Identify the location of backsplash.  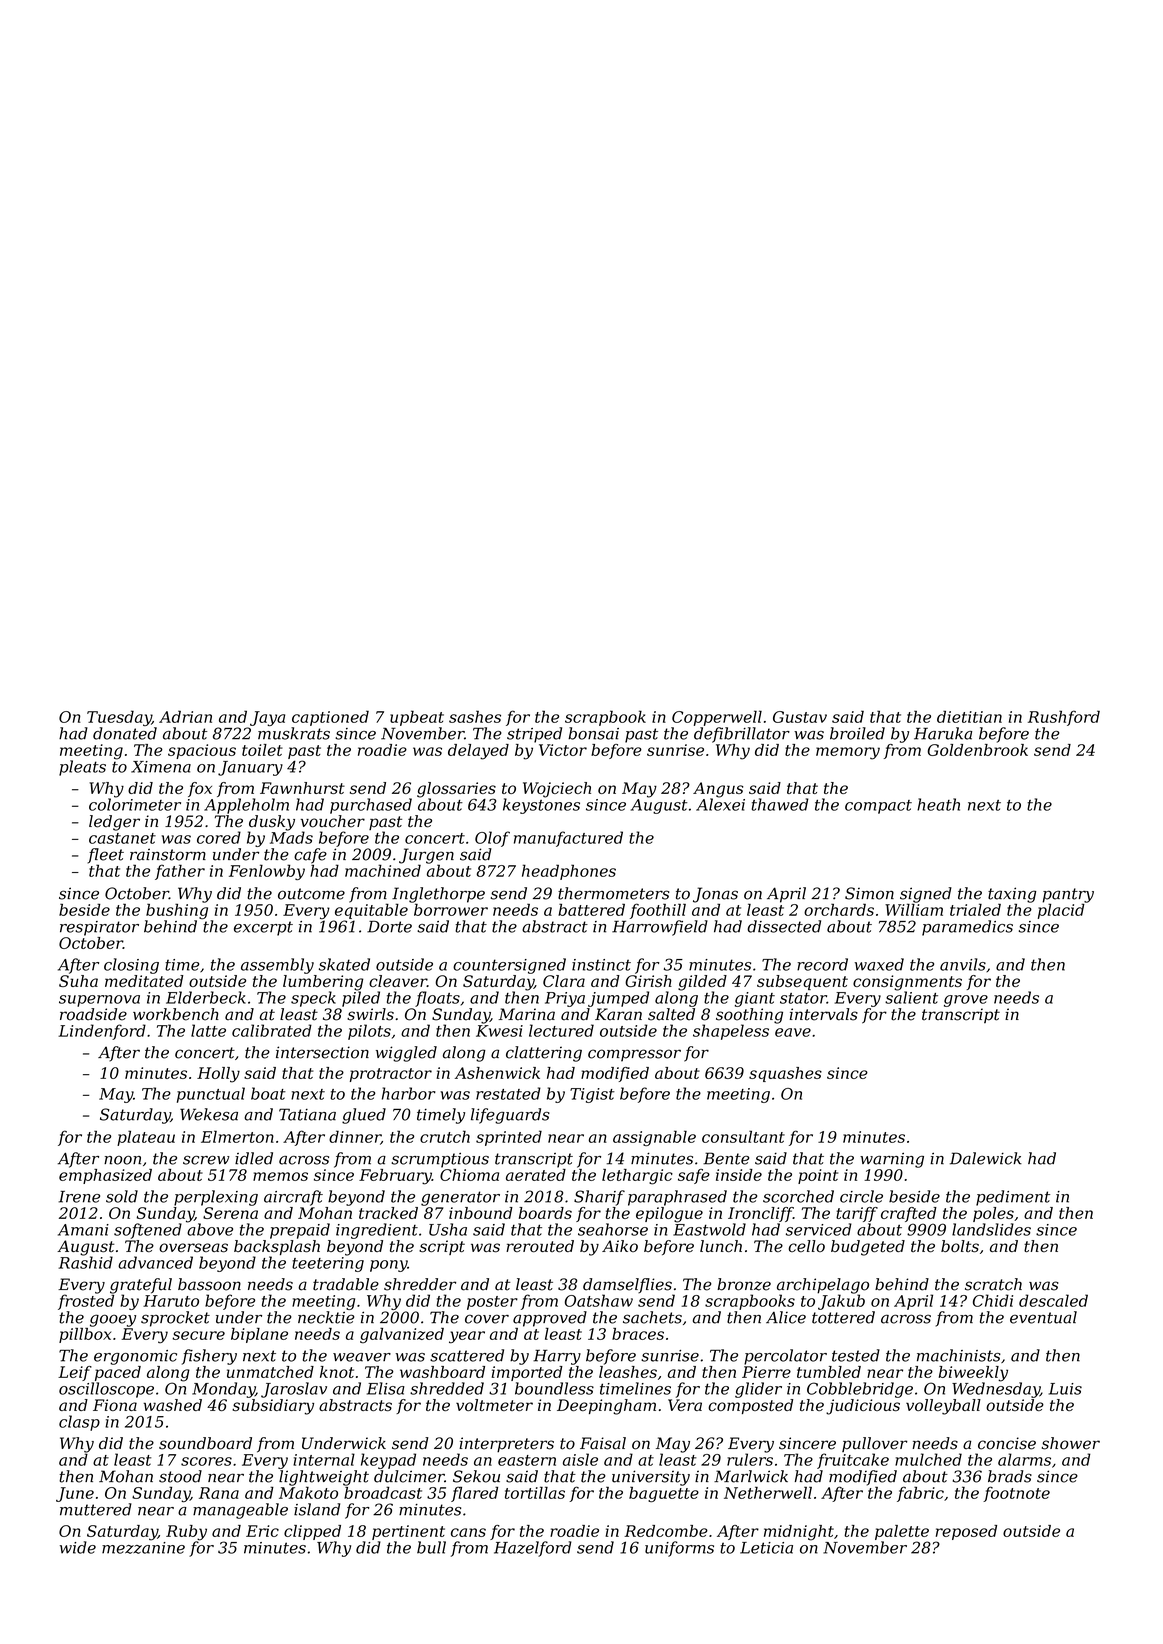
(277, 1247).
